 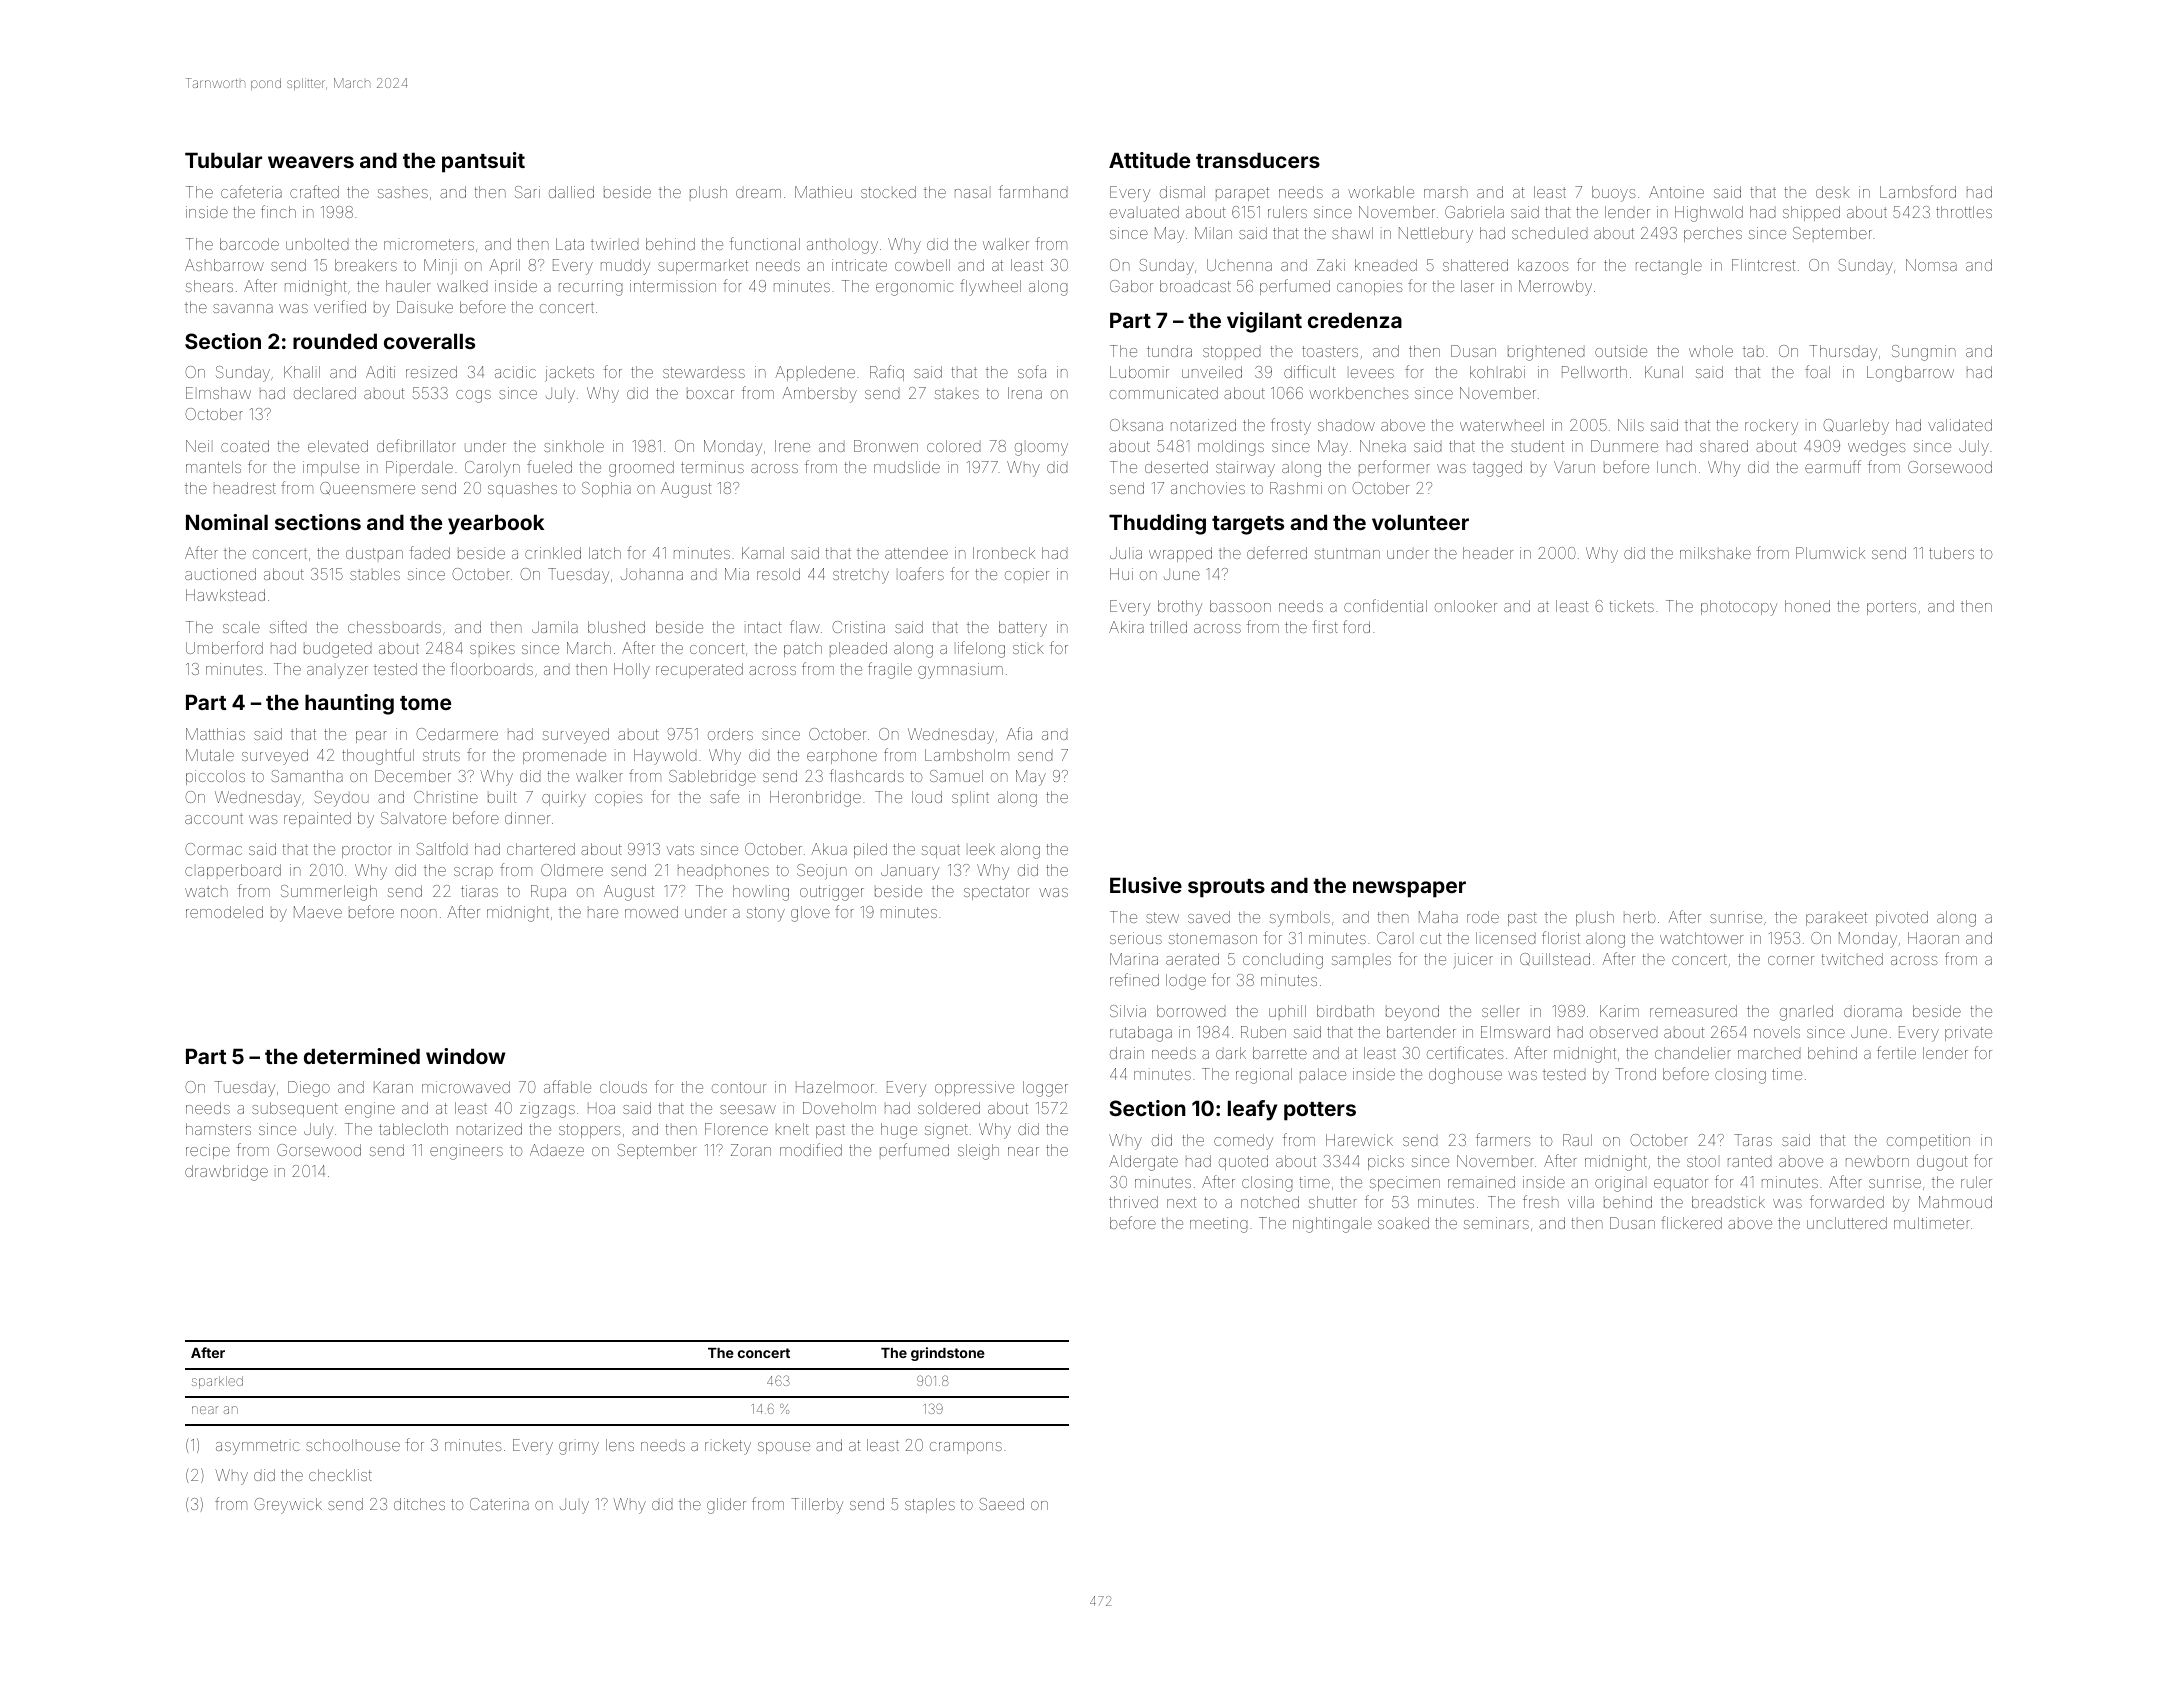 I want to click on intricate, so click(x=859, y=265).
